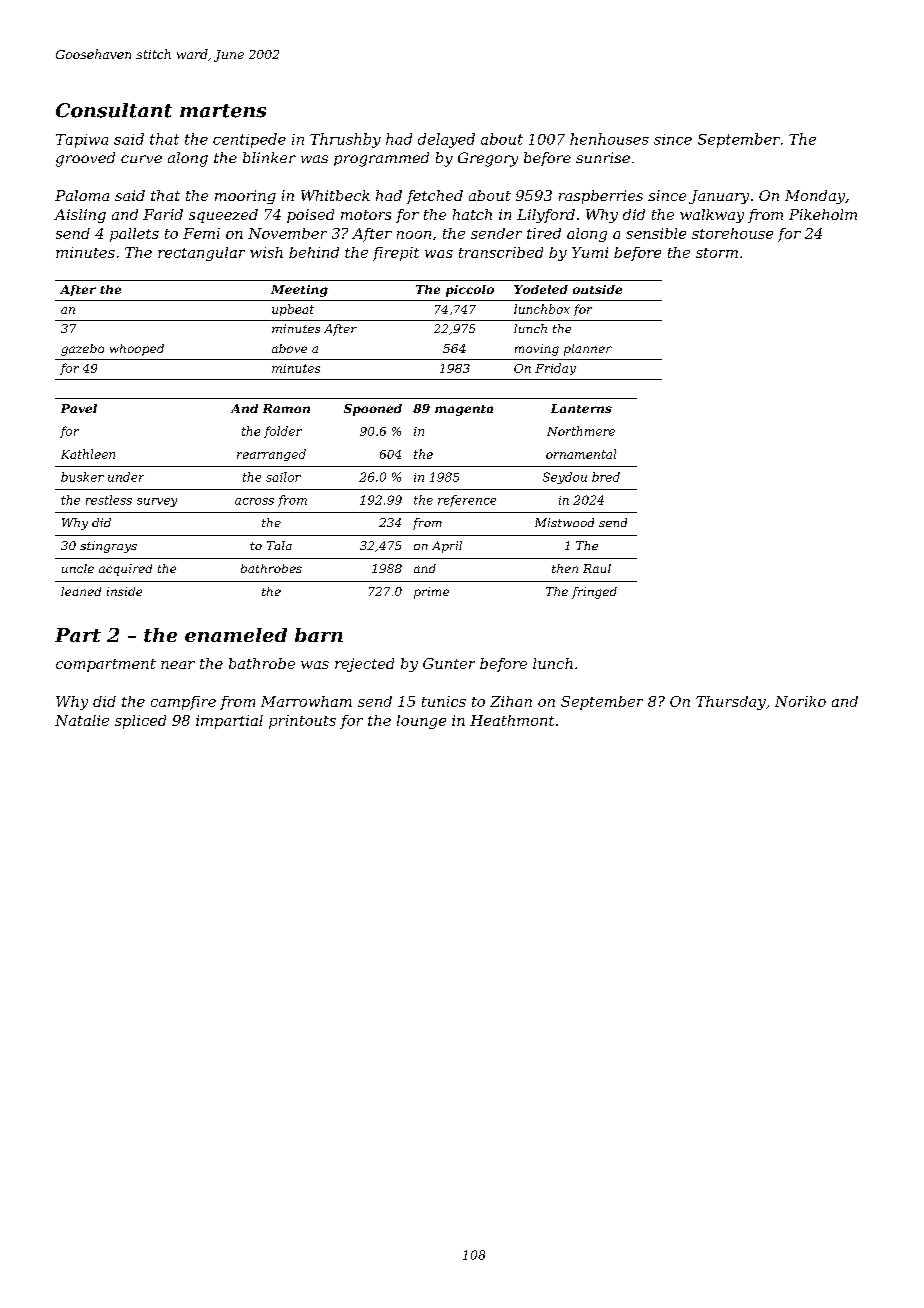 The width and height of the screenshot is (924, 1308). Describe the element at coordinates (286, 408) in the screenshot. I see `Ramon` at that location.
